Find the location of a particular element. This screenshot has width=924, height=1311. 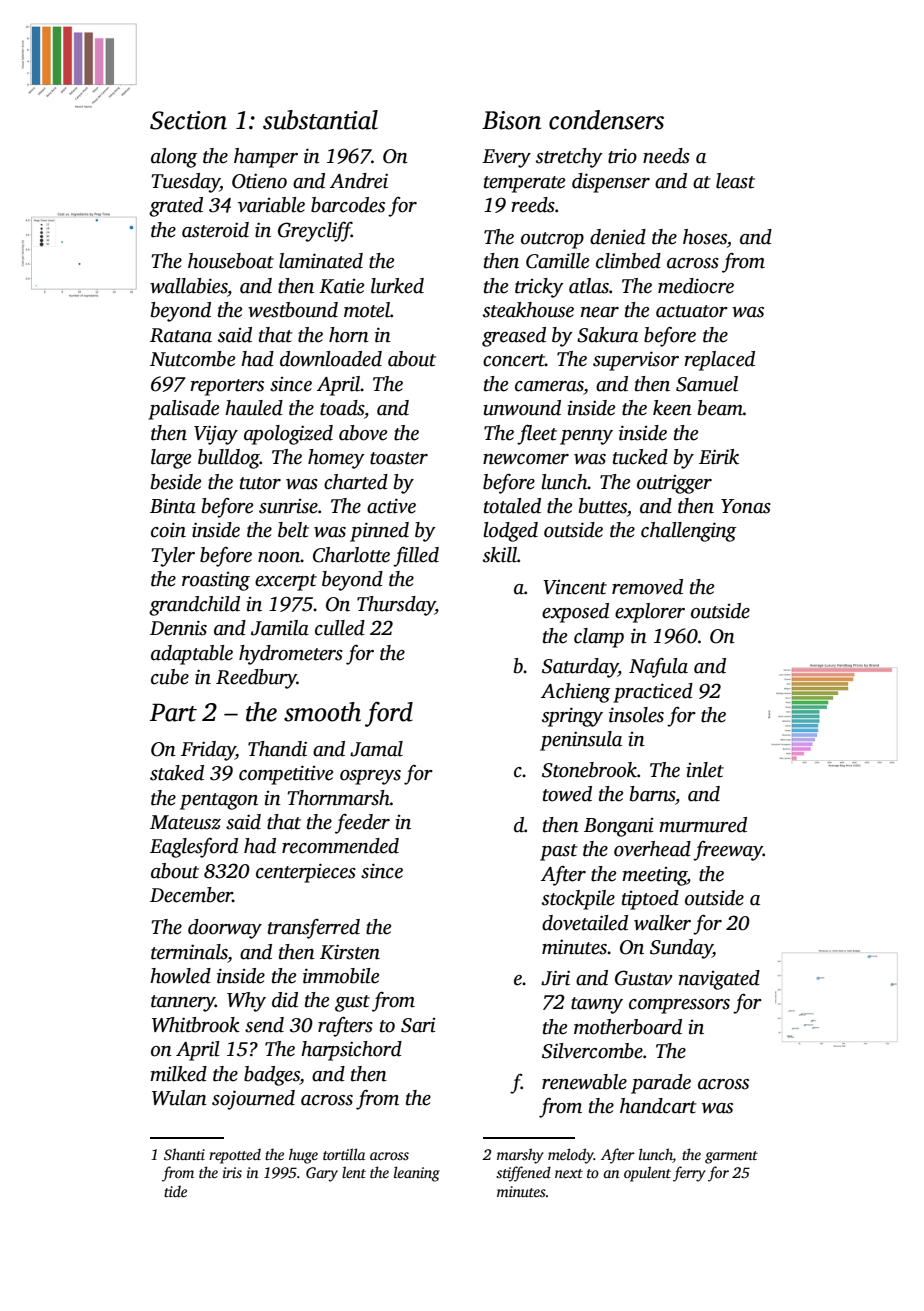

Jamal is located at coordinates (376, 749).
